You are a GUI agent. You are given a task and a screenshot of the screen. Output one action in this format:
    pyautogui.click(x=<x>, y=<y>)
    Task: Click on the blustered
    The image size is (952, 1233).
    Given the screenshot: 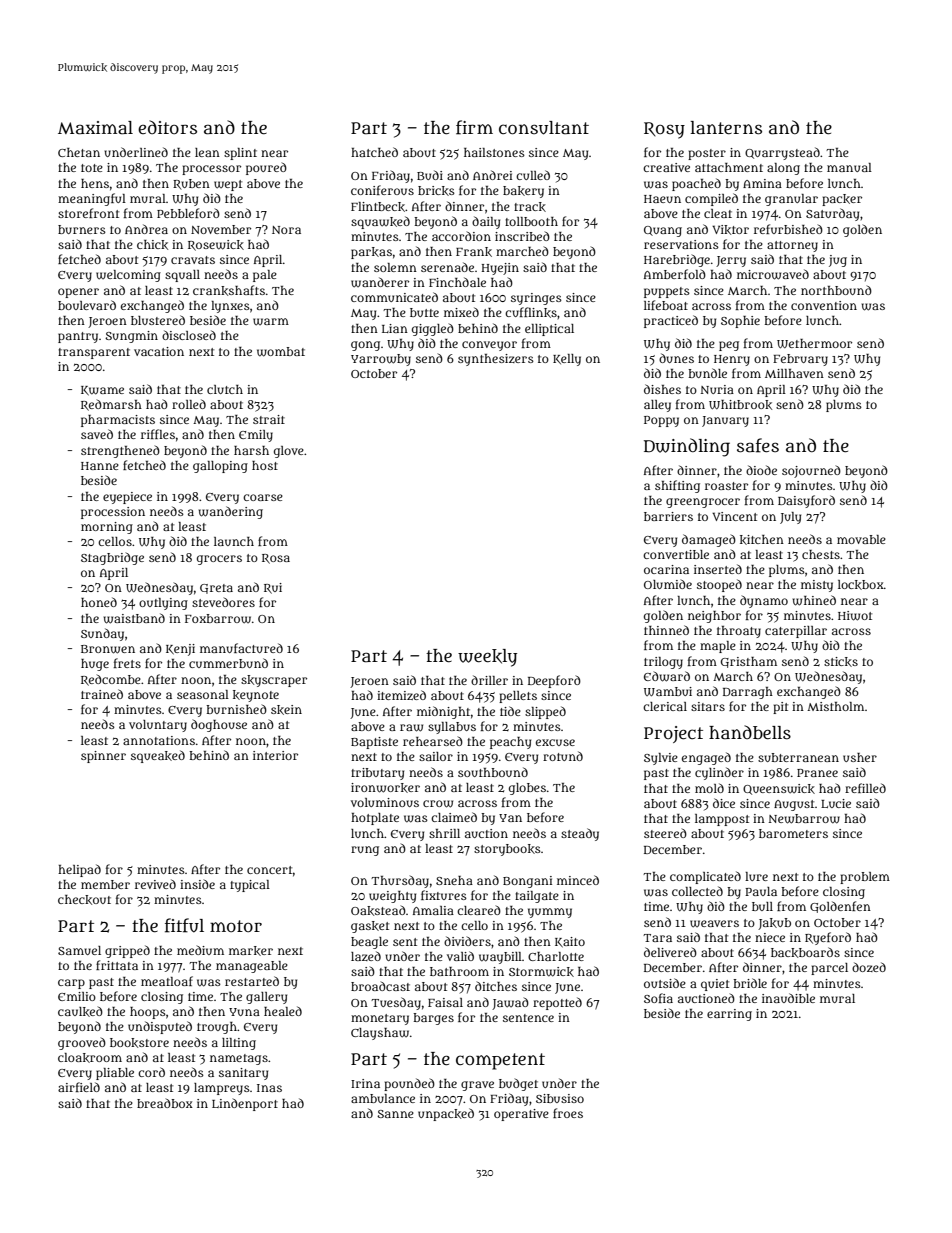 What is the action you would take?
    pyautogui.click(x=158, y=320)
